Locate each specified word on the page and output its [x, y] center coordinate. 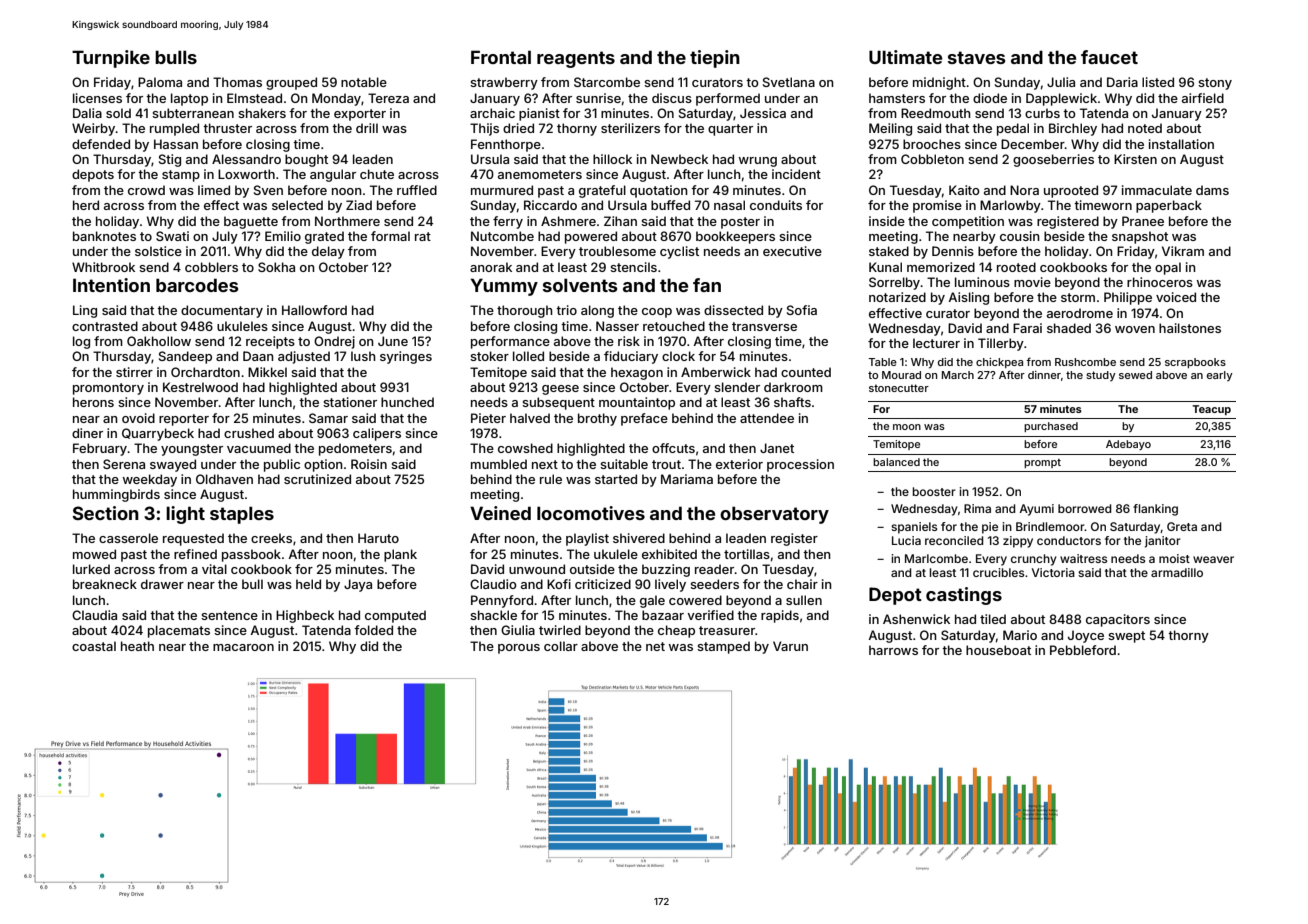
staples [242, 515]
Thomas [237, 82]
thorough [525, 311]
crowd [146, 190]
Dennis [953, 251]
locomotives [591, 513]
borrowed [1085, 508]
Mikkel [267, 372]
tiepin [715, 59]
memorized [941, 267]
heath [137, 646]
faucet [1109, 57]
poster [740, 223]
